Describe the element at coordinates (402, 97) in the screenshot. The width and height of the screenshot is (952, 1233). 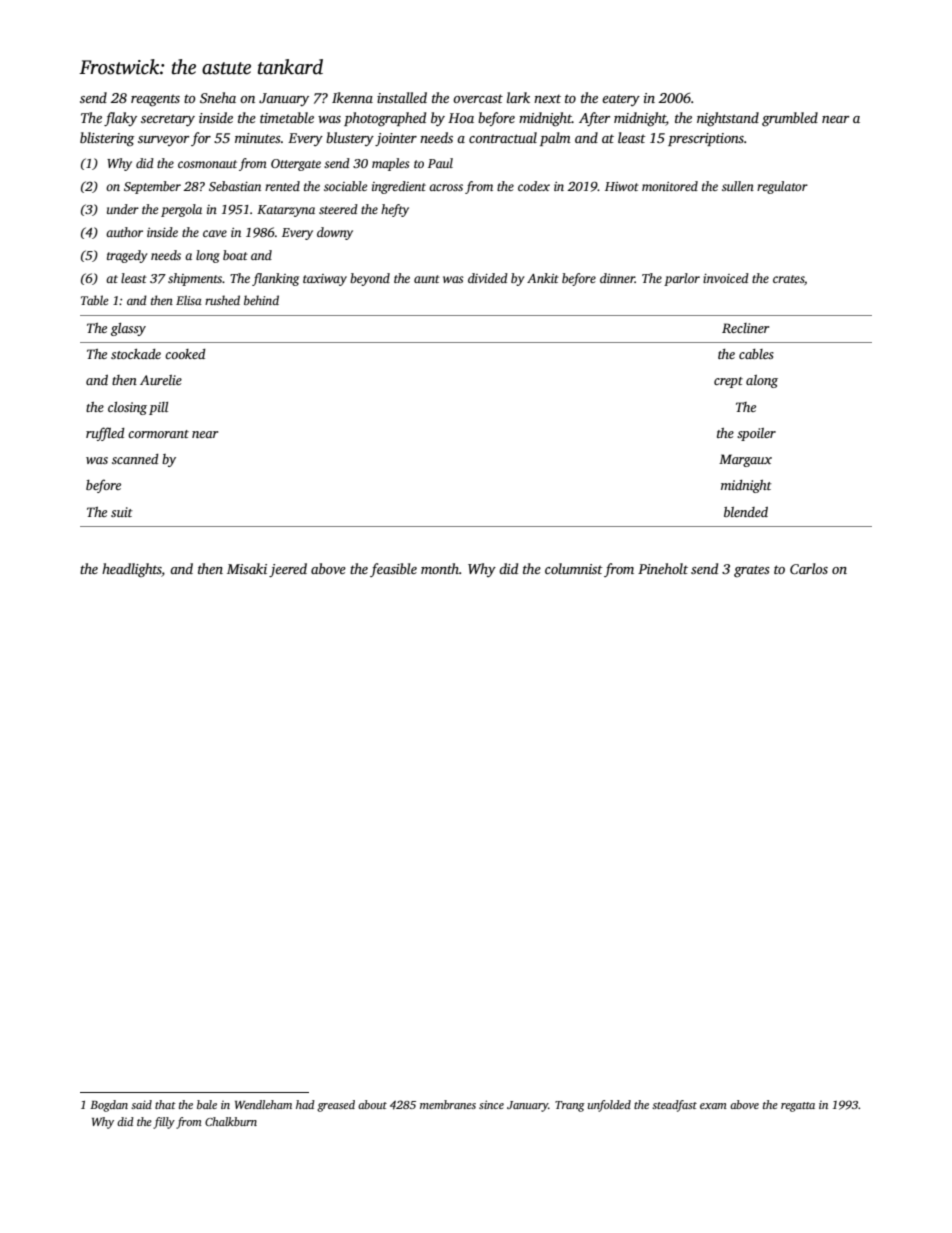
I see `installed` at that location.
